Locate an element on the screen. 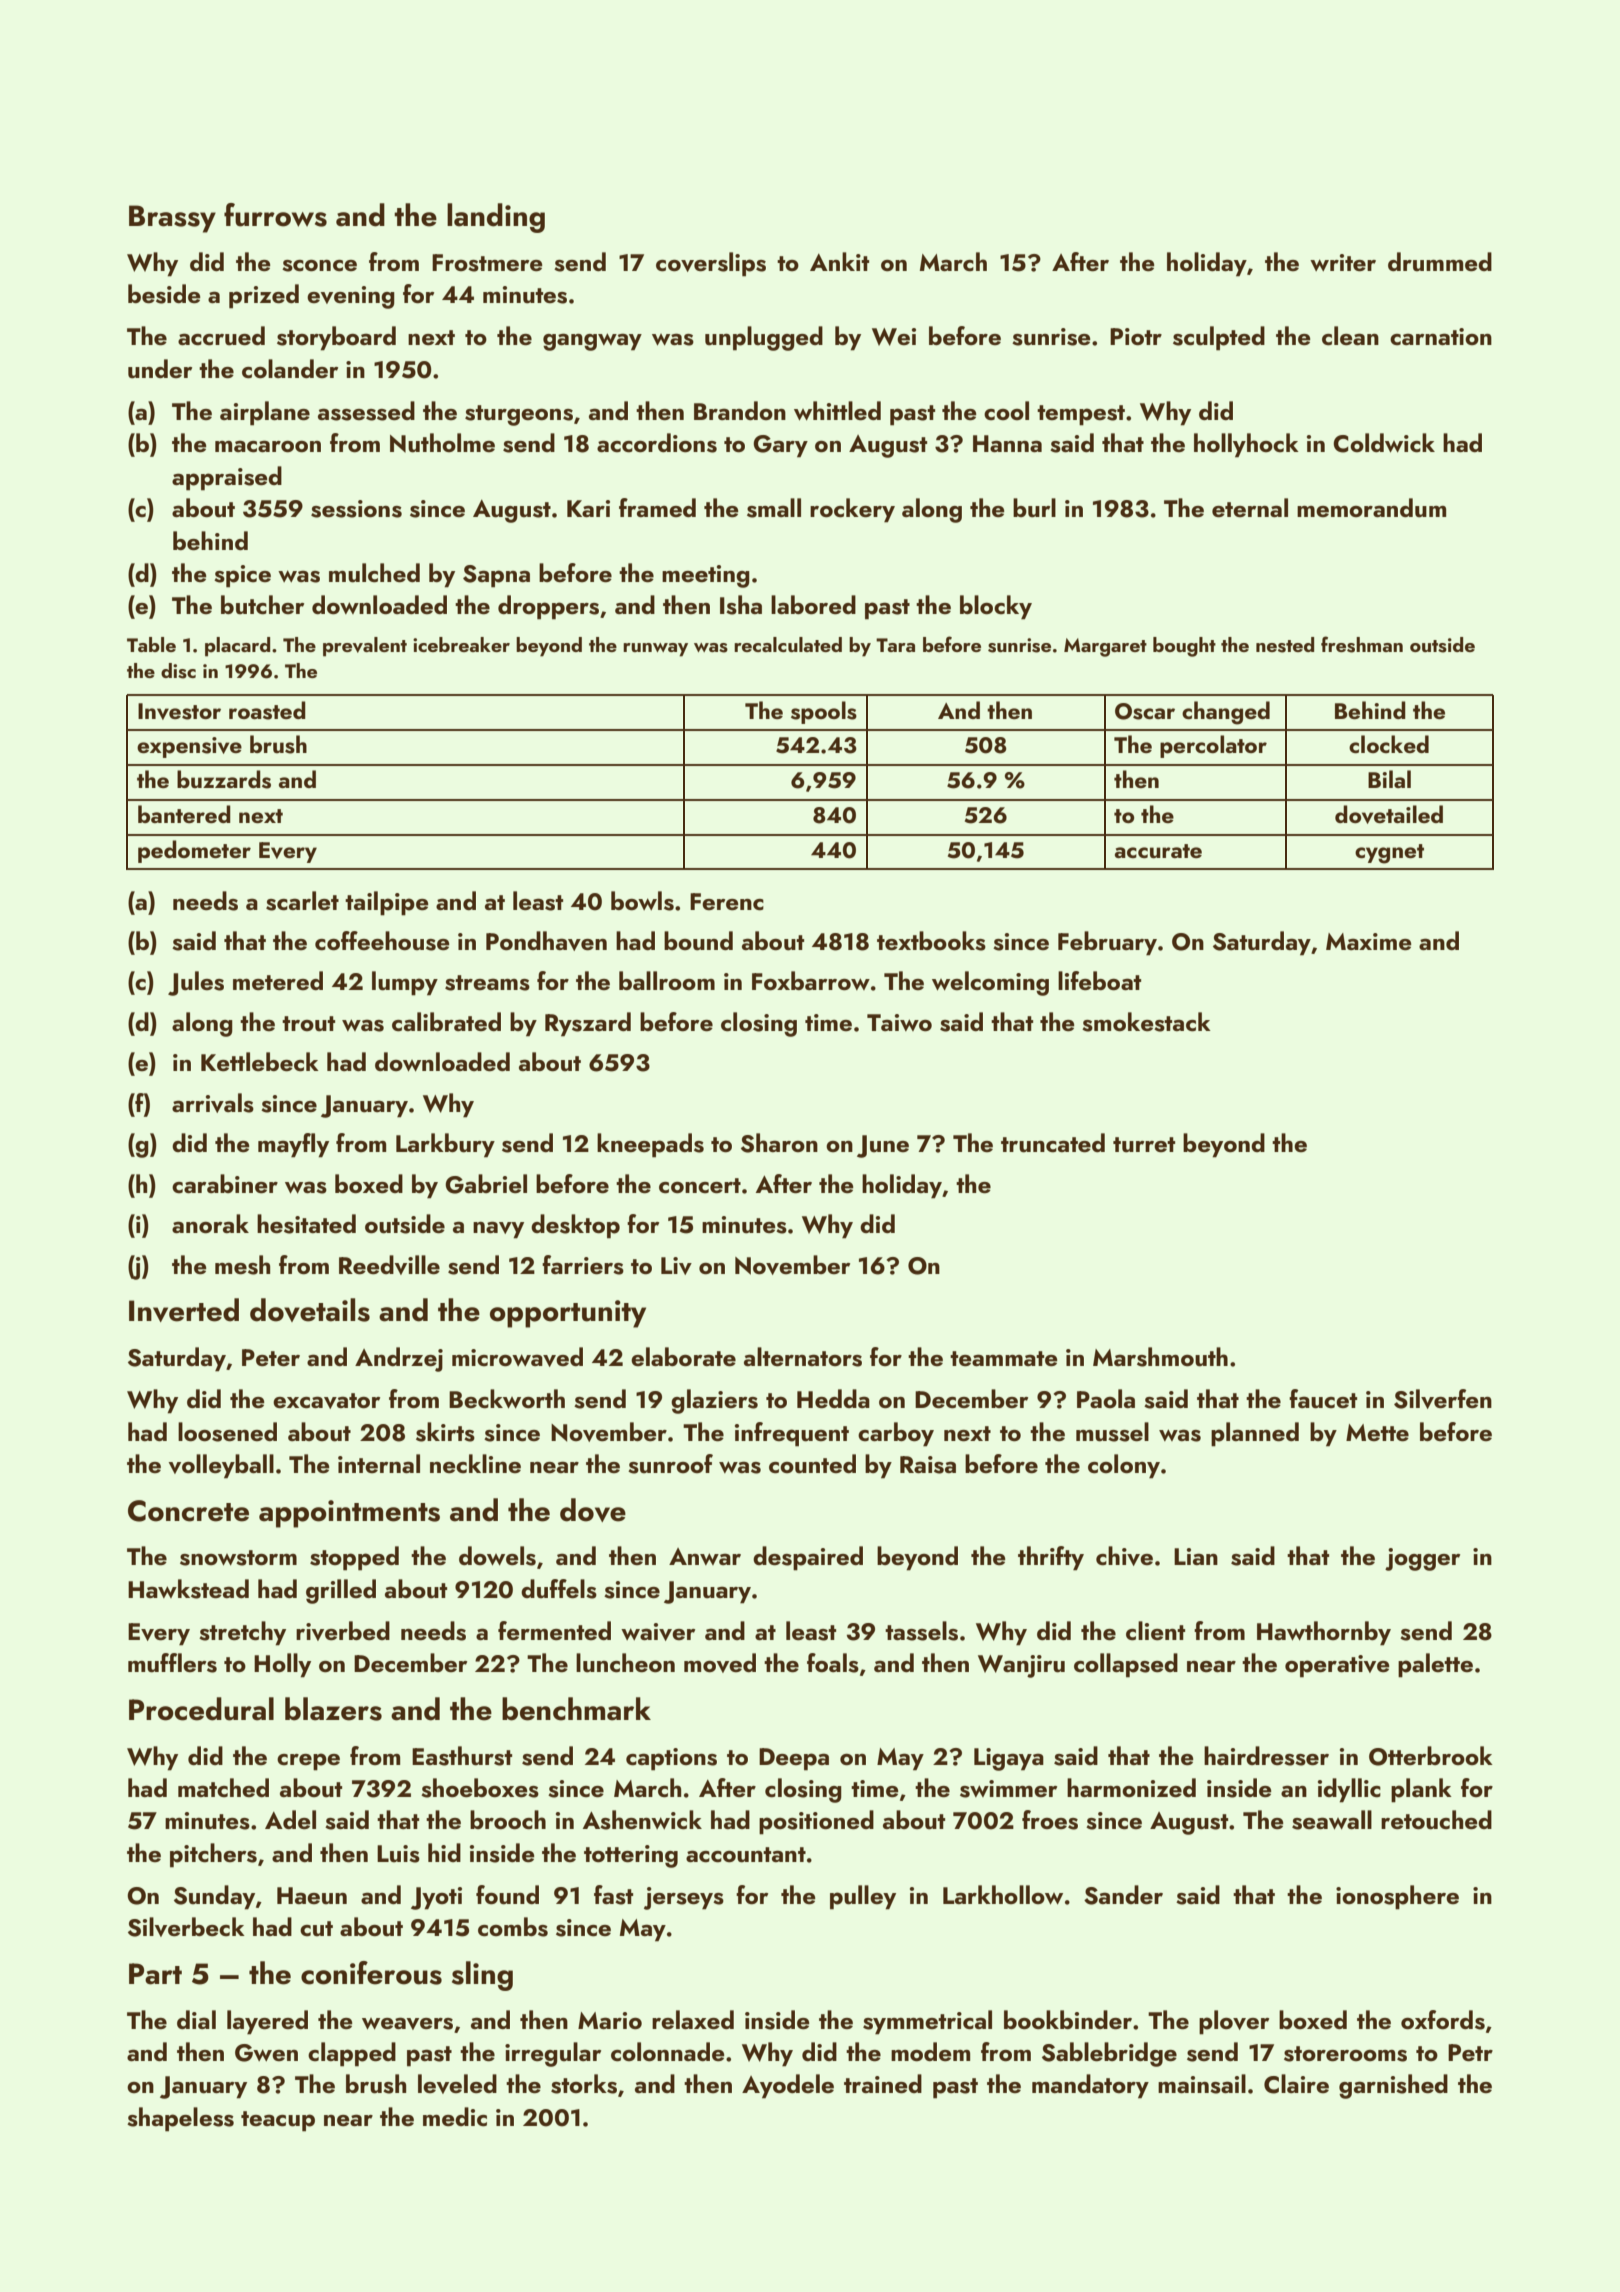 The width and height of the screenshot is (1620, 2292). spools is located at coordinates (824, 712).
